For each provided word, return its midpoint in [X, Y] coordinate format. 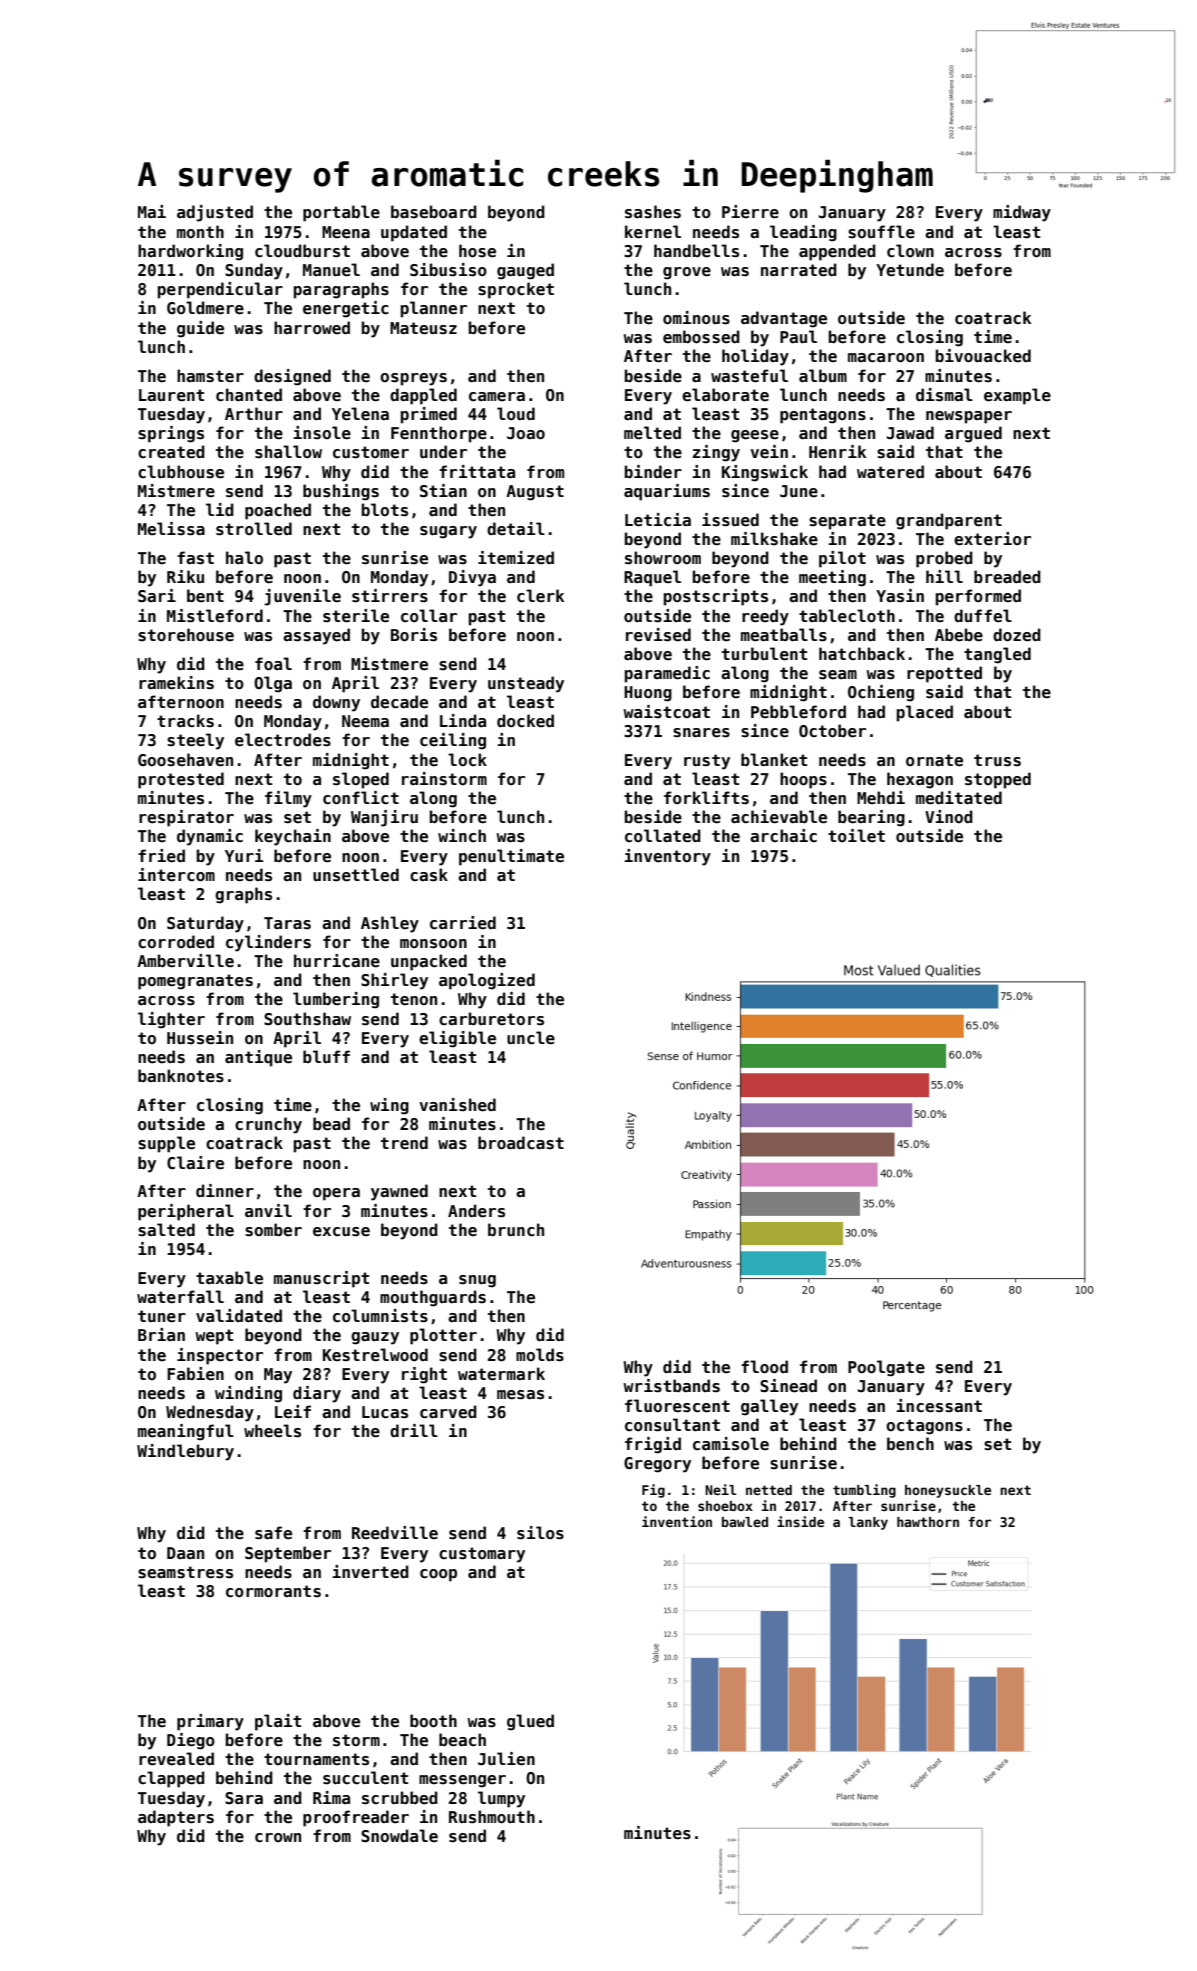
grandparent [949, 521]
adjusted [215, 213]
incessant [939, 1406]
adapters [176, 1818]
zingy [716, 453]
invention [677, 1521]
